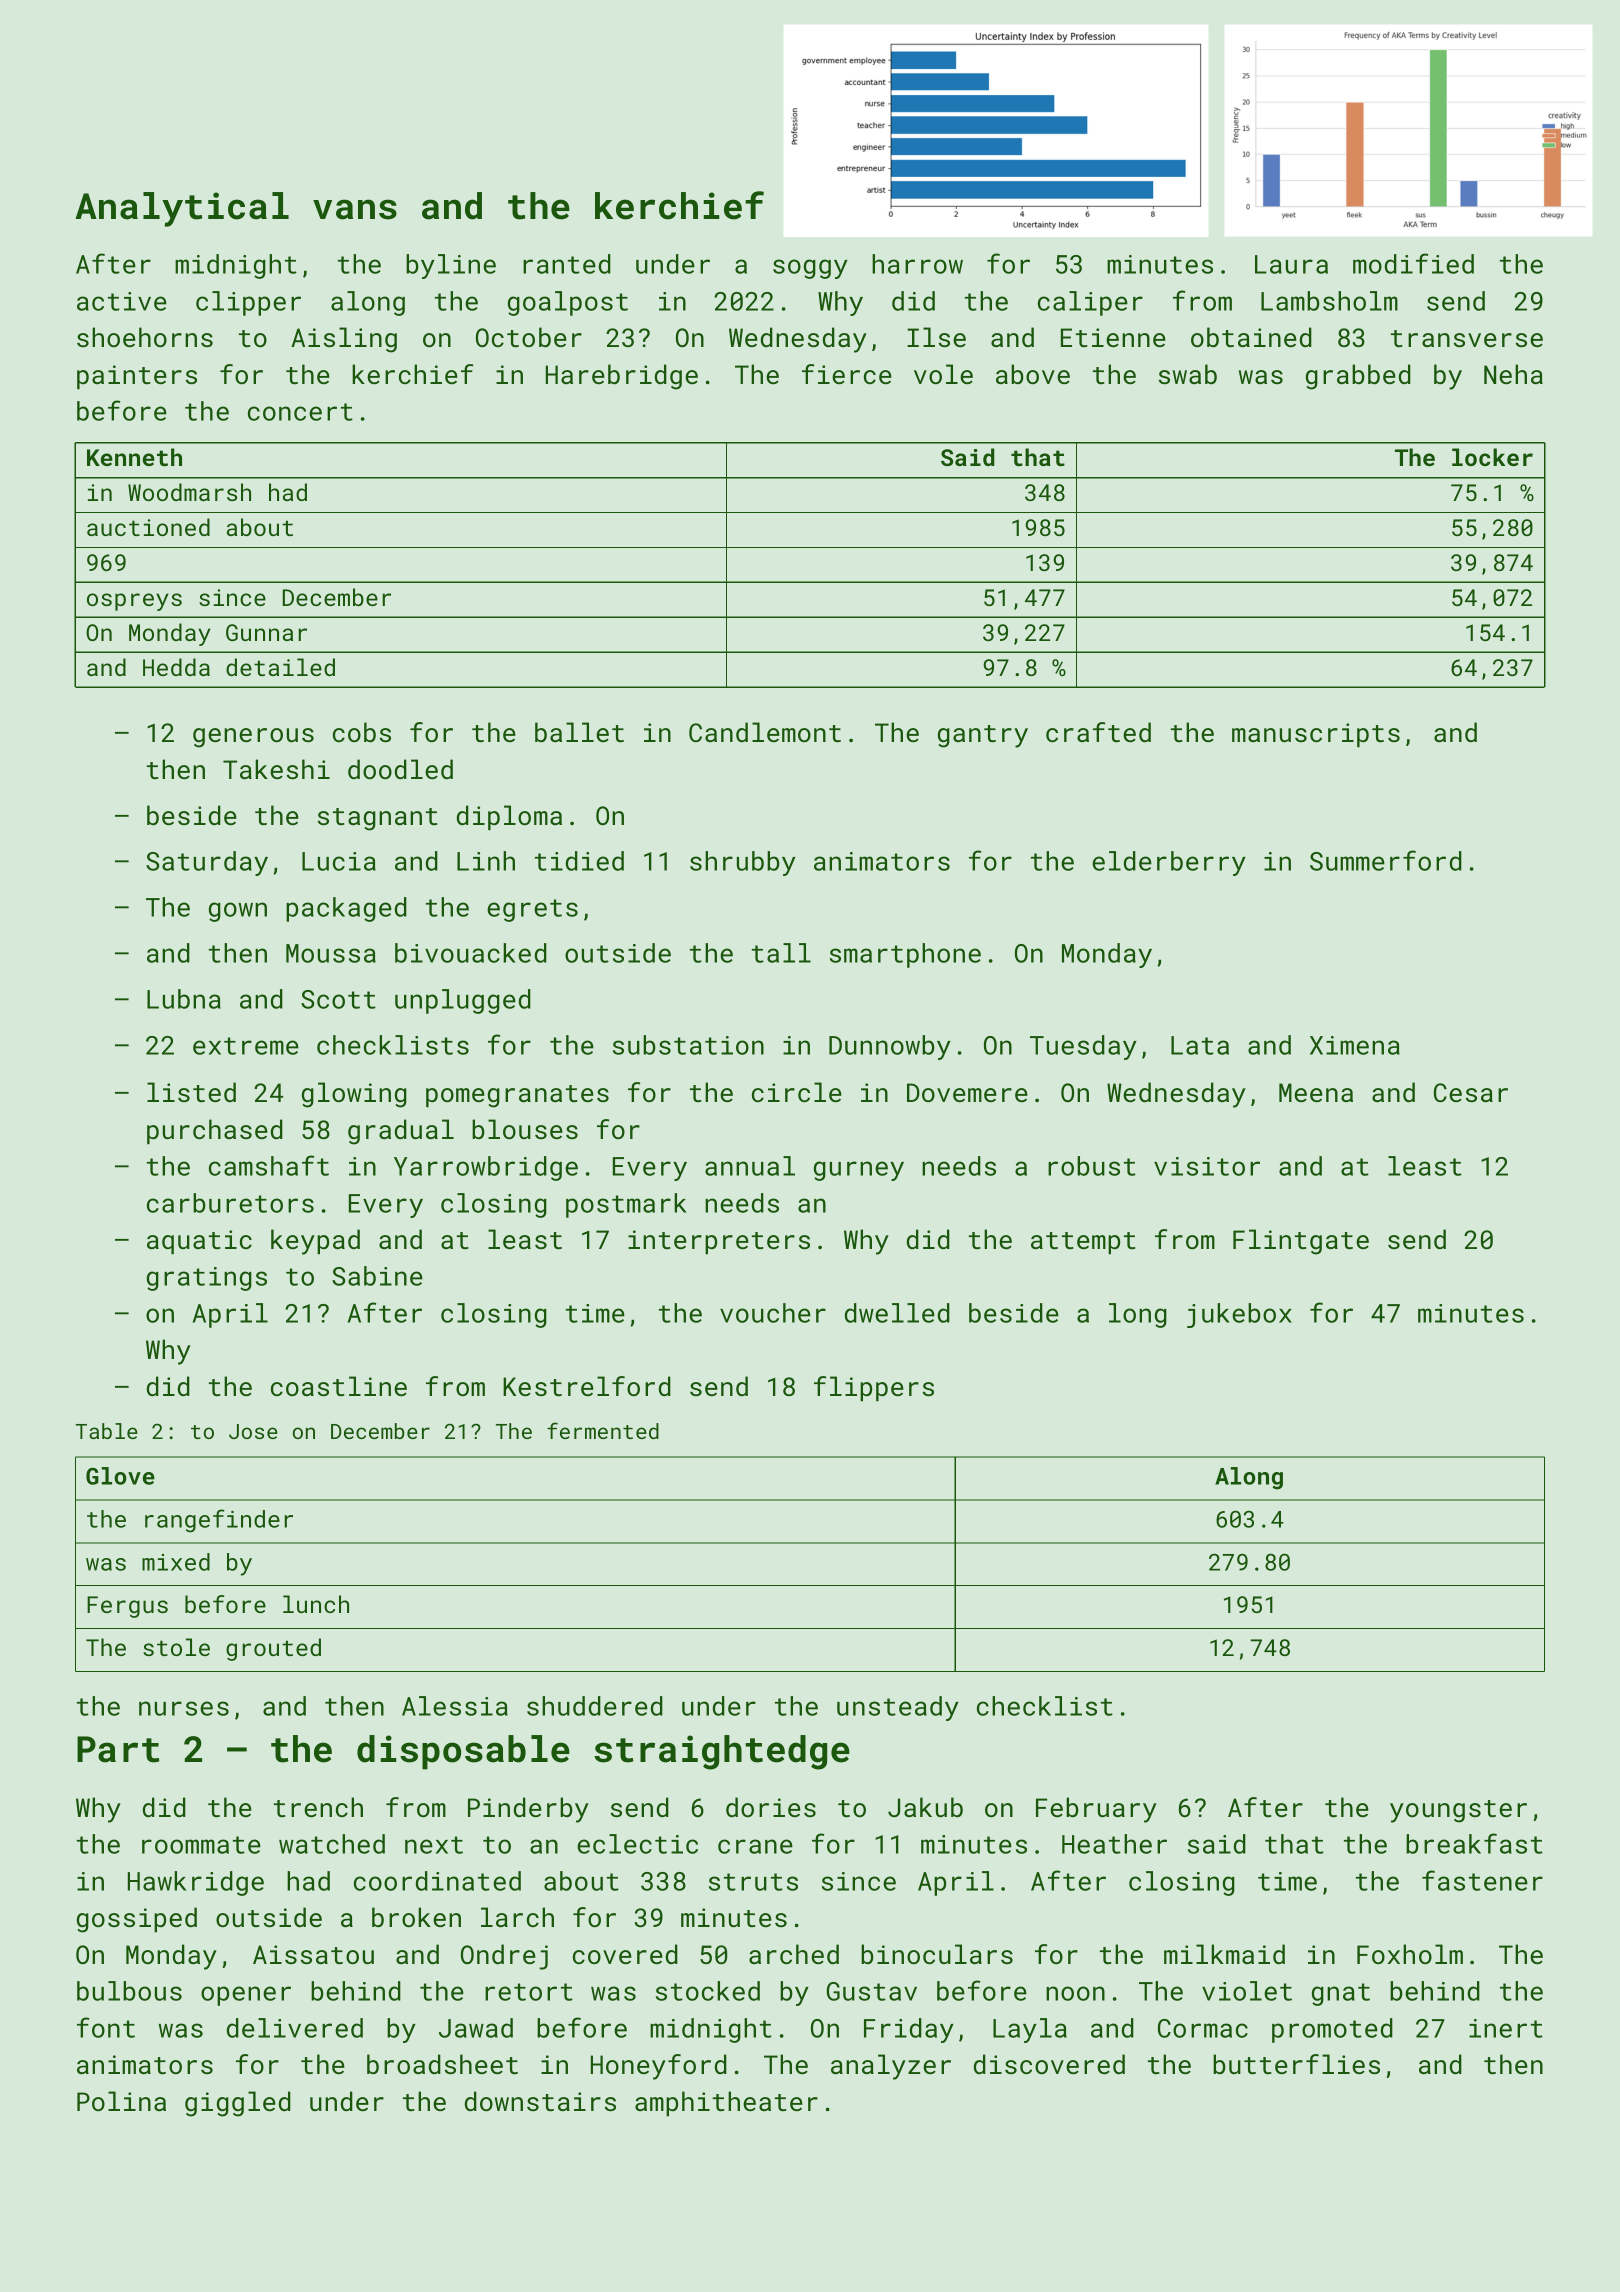 The height and width of the screenshot is (2292, 1620). What do you see at coordinates (897, 1313) in the screenshot?
I see `dwelled` at bounding box center [897, 1313].
